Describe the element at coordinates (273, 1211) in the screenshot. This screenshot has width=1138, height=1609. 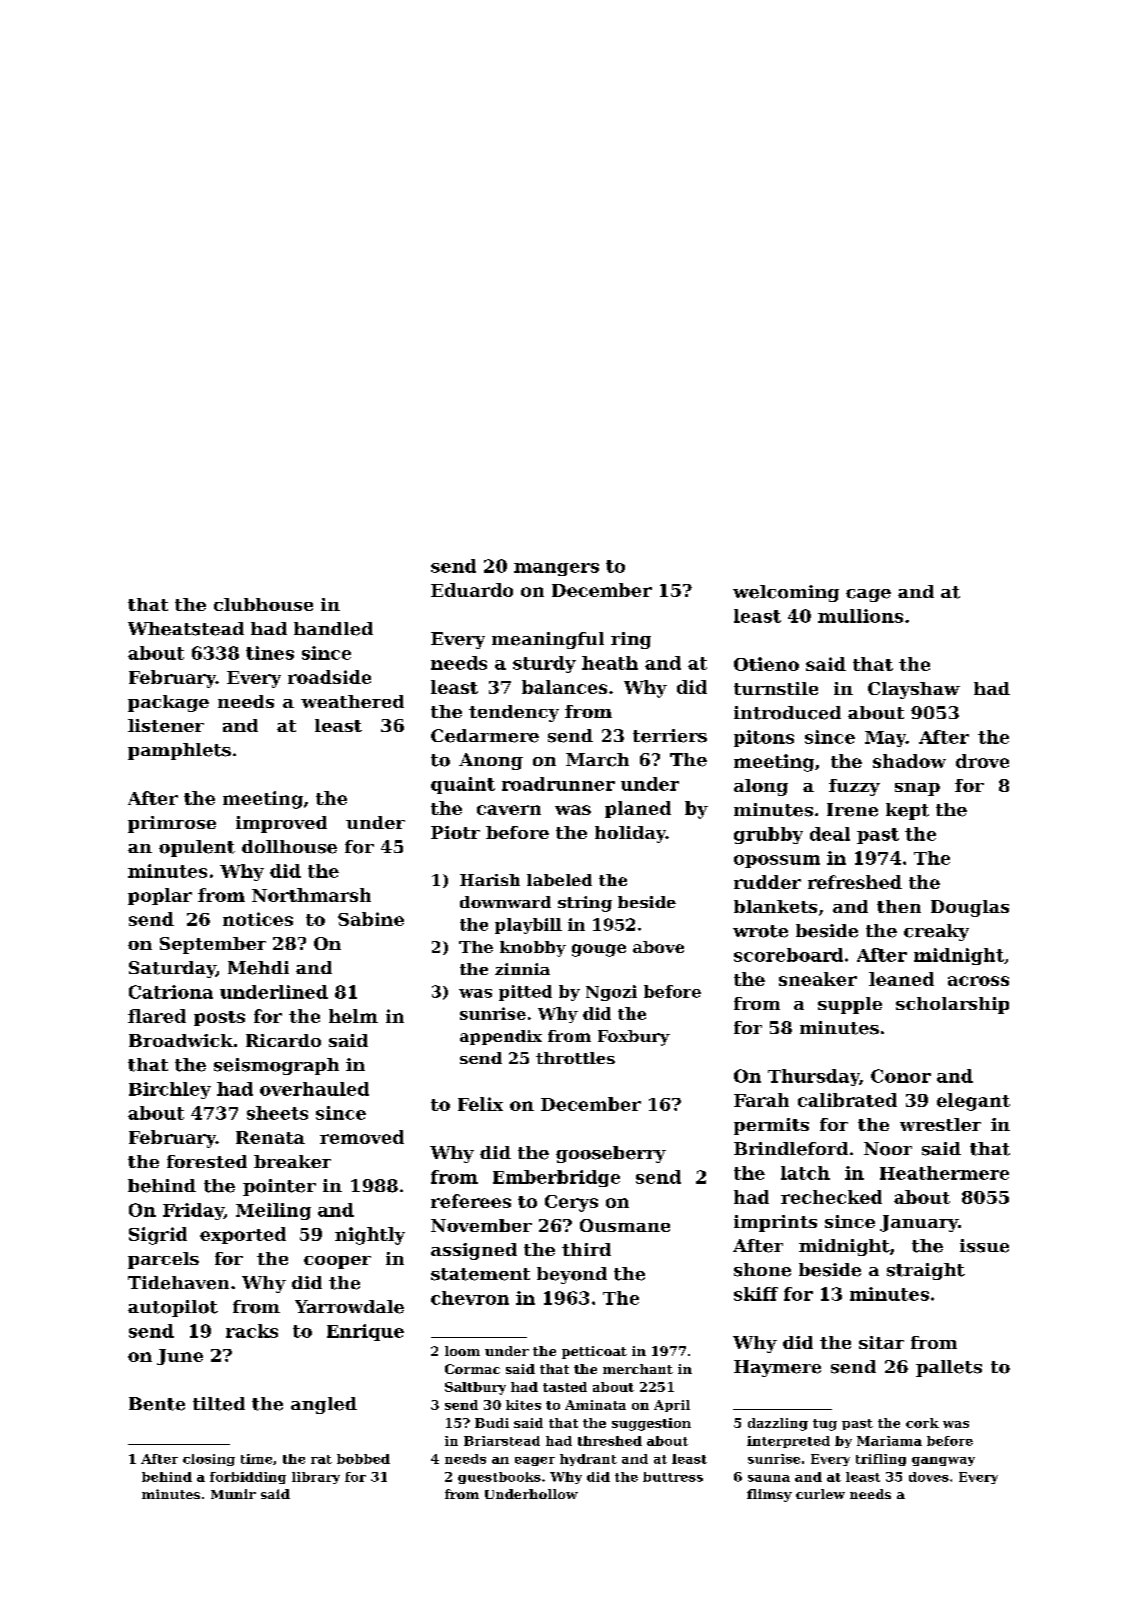
I see `Meiling` at that location.
